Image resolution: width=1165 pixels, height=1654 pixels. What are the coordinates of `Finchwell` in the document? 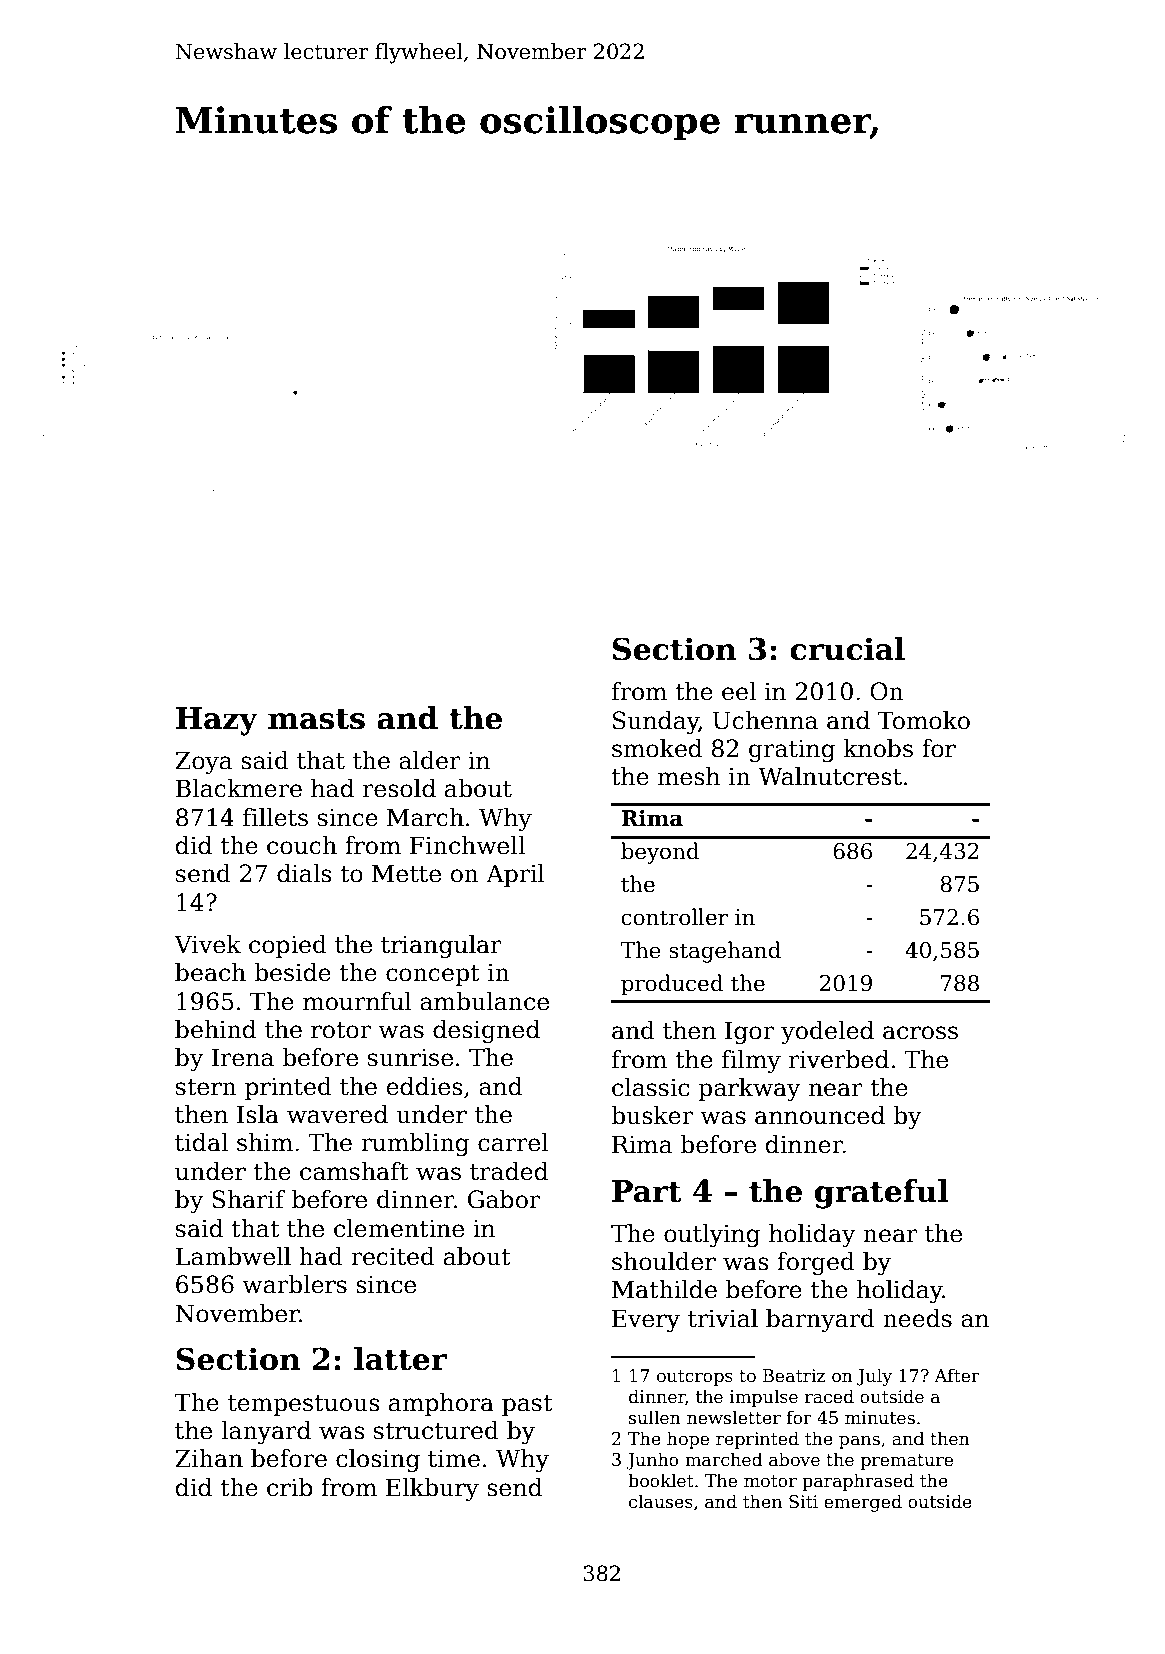 It's located at (467, 845).
